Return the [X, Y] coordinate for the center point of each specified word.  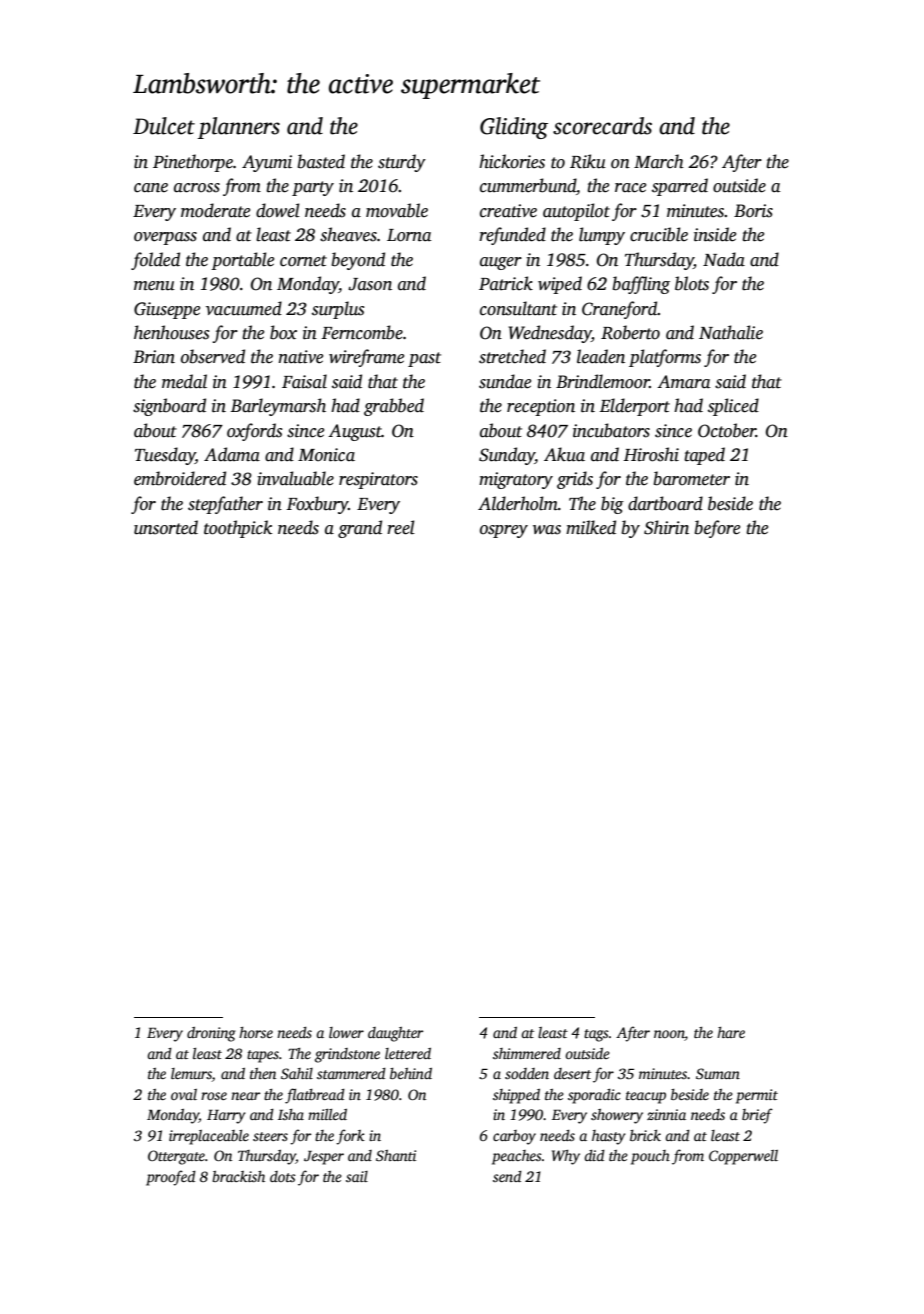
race [630, 188]
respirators [378, 480]
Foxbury [317, 505]
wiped [560, 285]
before [717, 529]
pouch [650, 1157]
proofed [171, 1178]
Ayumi [267, 163]
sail [357, 1176]
